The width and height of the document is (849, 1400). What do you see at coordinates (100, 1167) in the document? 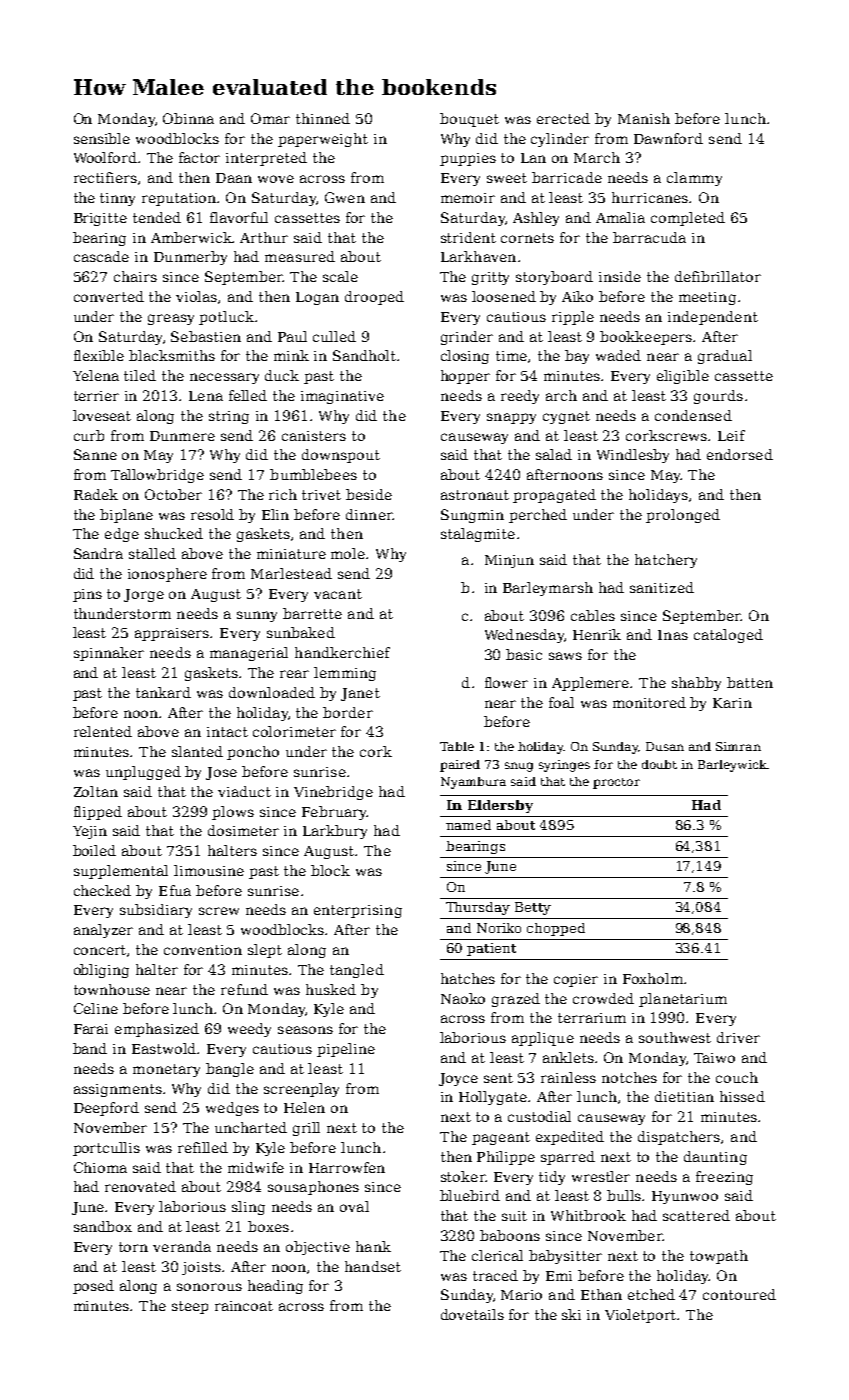
I see `Chioma` at bounding box center [100, 1167].
